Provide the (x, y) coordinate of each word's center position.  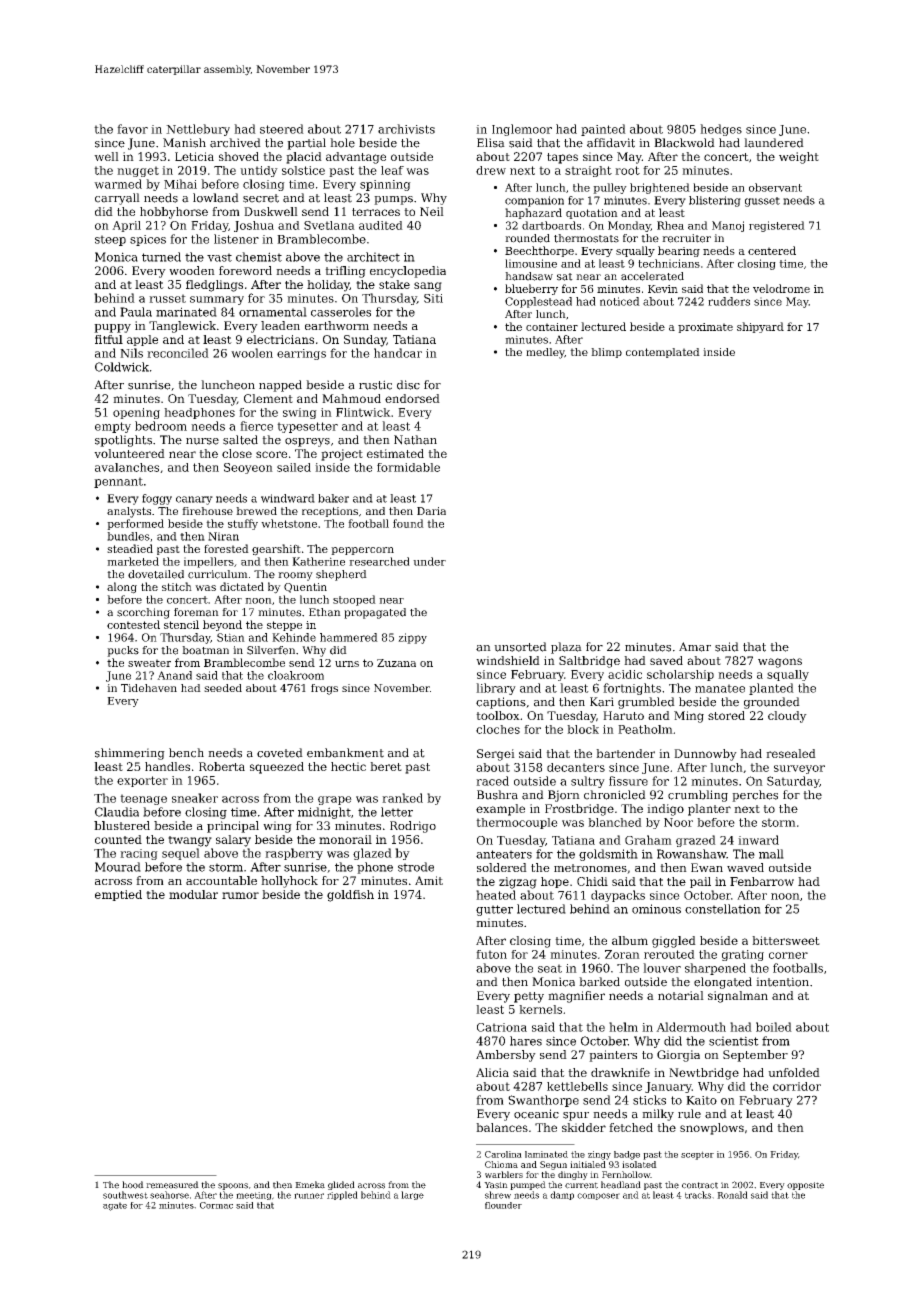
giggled (674, 942)
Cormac (216, 1205)
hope (555, 882)
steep (110, 240)
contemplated (663, 353)
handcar (398, 353)
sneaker (195, 798)
